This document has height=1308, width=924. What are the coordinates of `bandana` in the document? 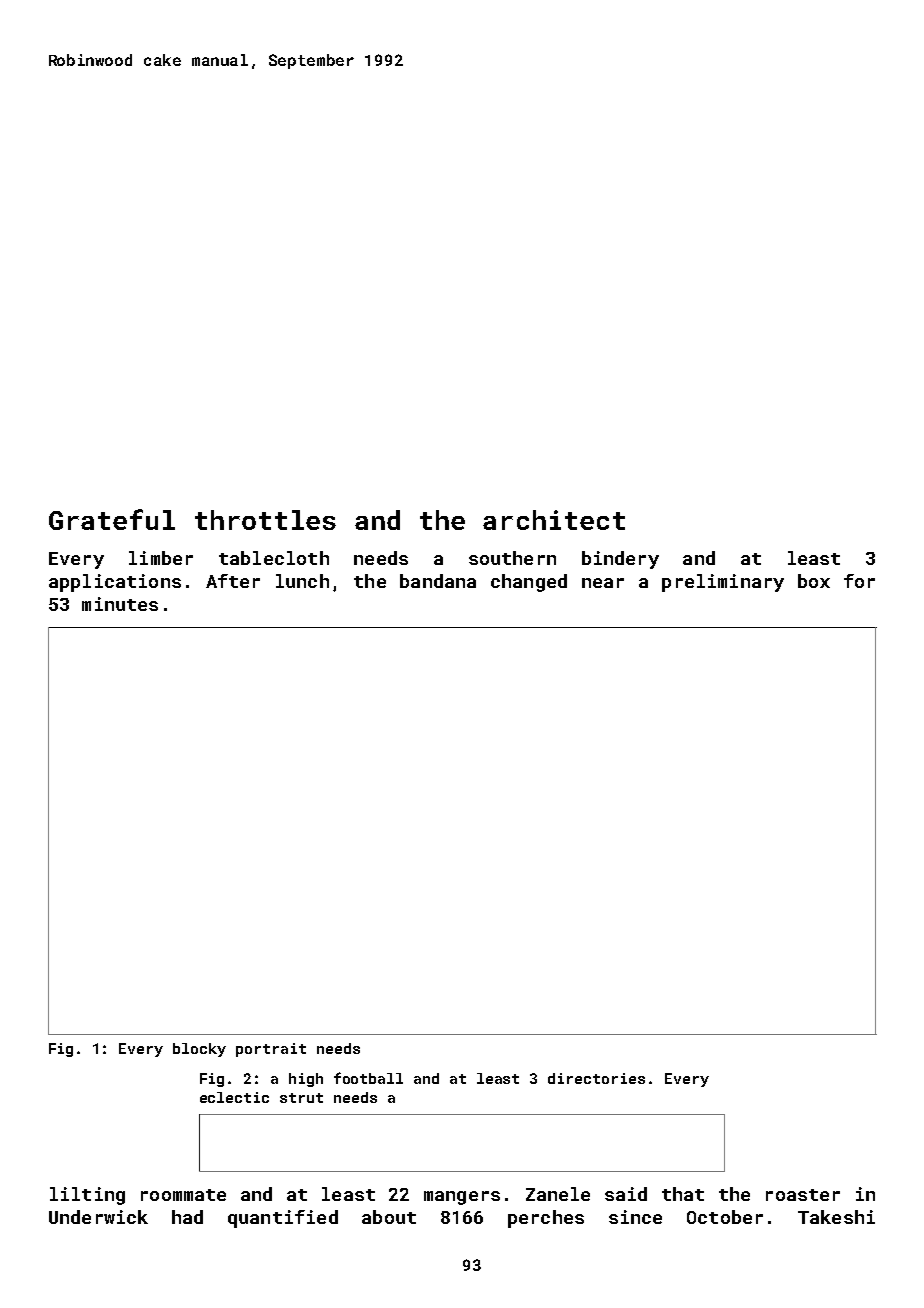 It's located at (438, 581).
